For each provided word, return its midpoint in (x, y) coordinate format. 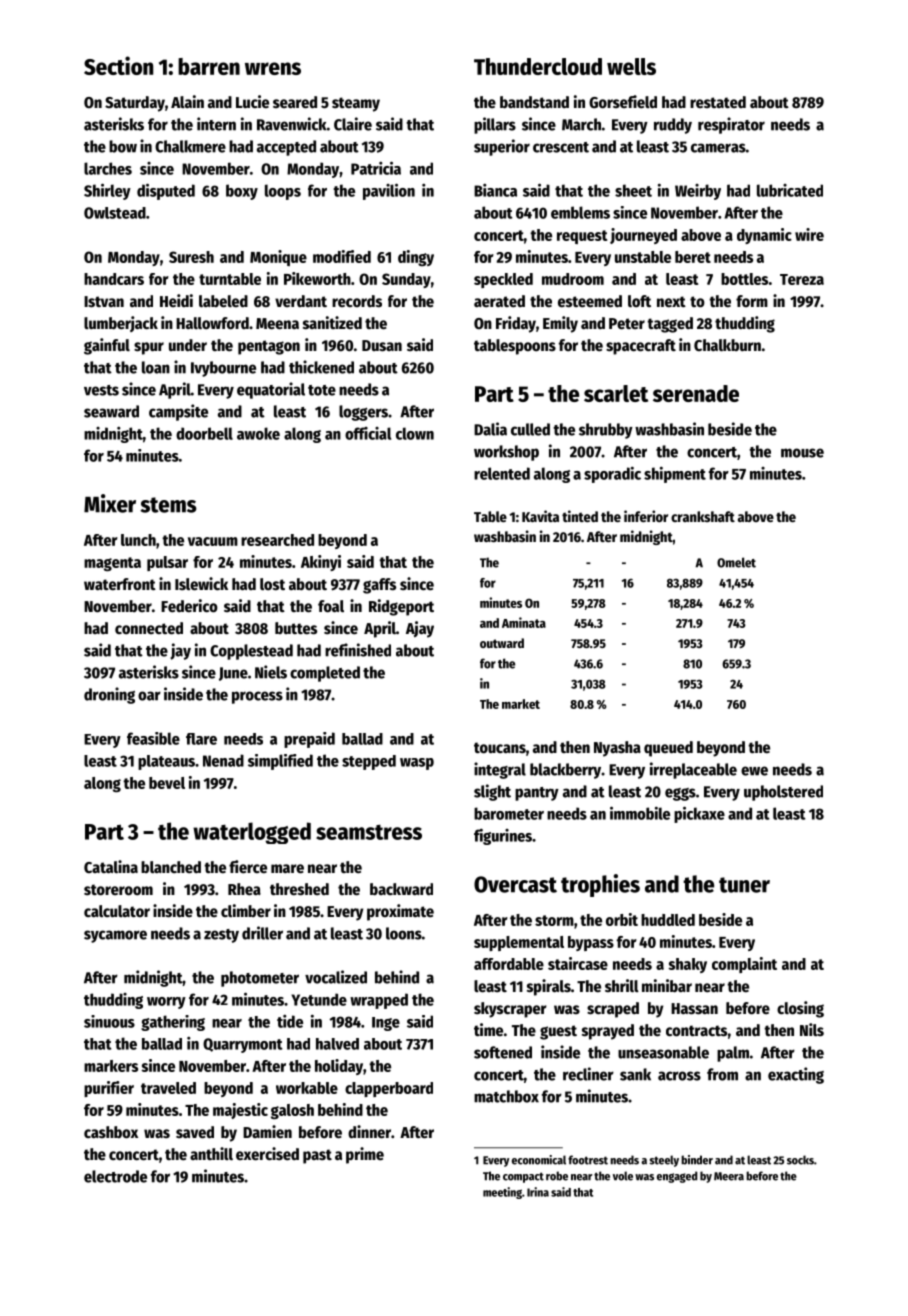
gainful (107, 346)
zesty (221, 936)
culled (530, 429)
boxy (242, 192)
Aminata (524, 622)
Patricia (376, 168)
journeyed (643, 236)
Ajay (420, 629)
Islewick (201, 584)
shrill (622, 986)
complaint (744, 965)
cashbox (111, 1132)
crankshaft (703, 516)
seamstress (369, 832)
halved (337, 1044)
